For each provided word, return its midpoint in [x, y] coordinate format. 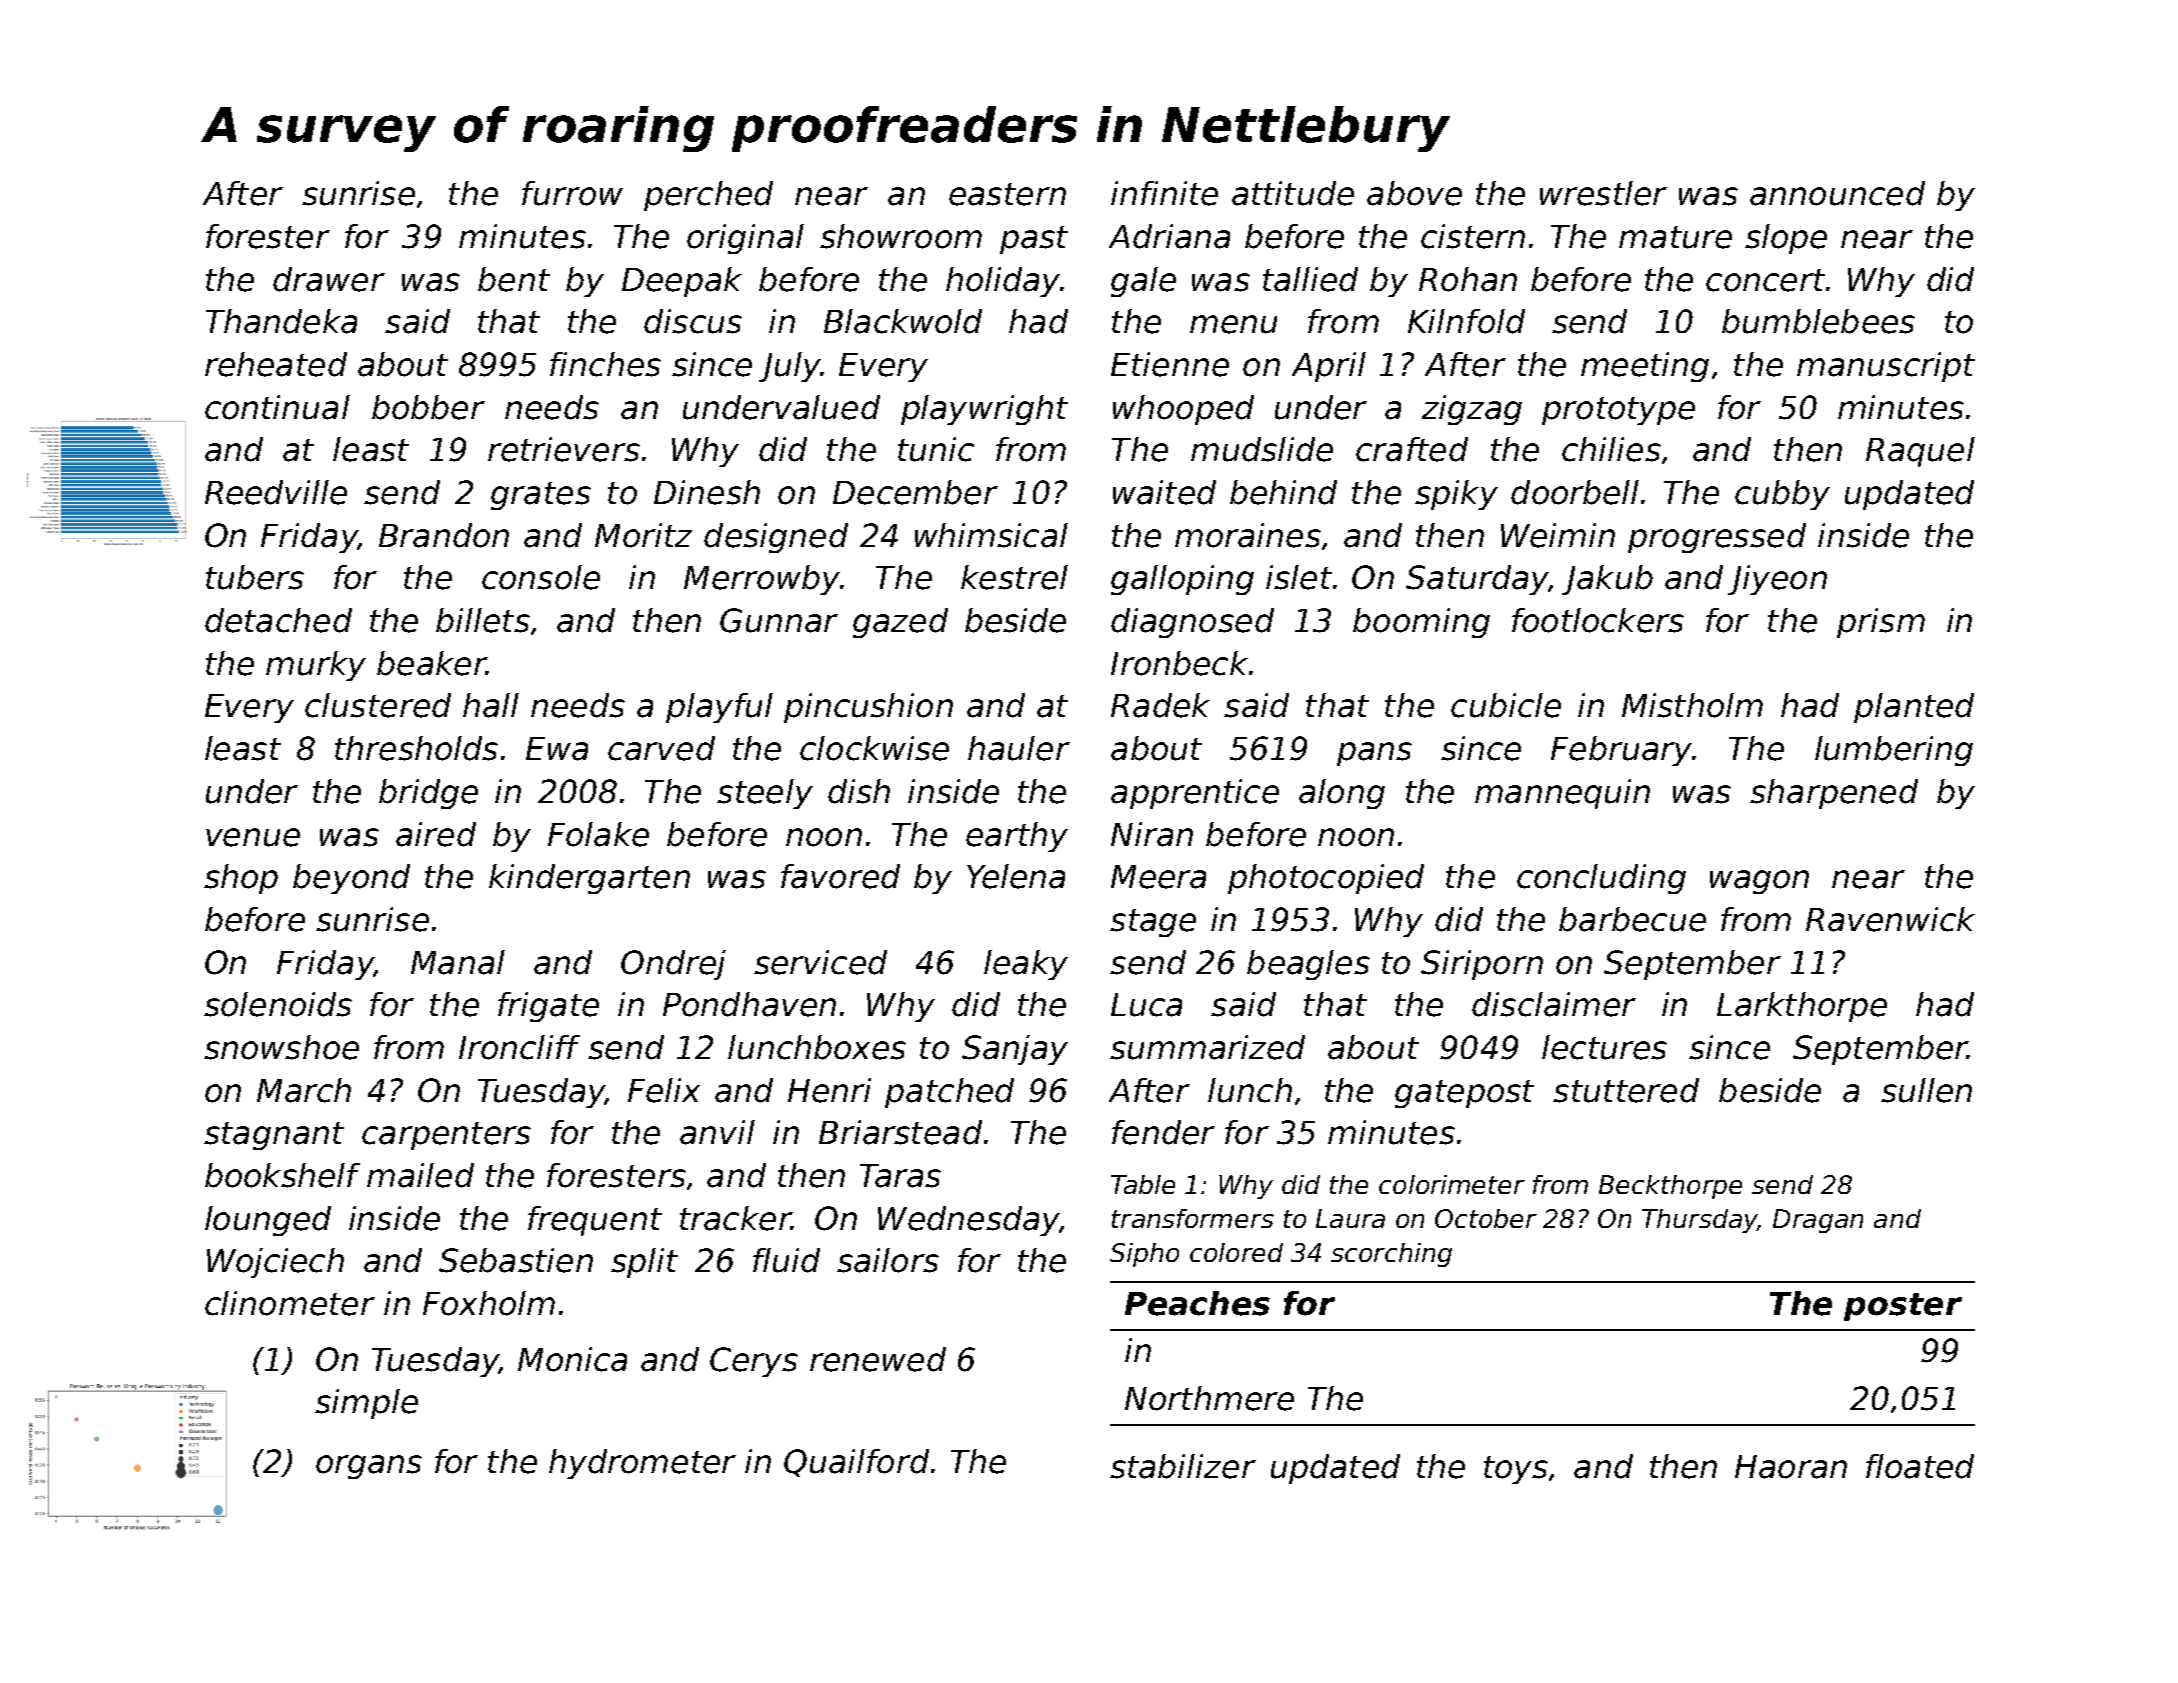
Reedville [276, 492]
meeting [1645, 367]
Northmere [1209, 1398]
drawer [329, 279]
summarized [1207, 1047]
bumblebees [1818, 321]
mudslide [1262, 449]
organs [369, 1467]
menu [1233, 324]
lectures [1604, 1047]
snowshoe [281, 1047]
